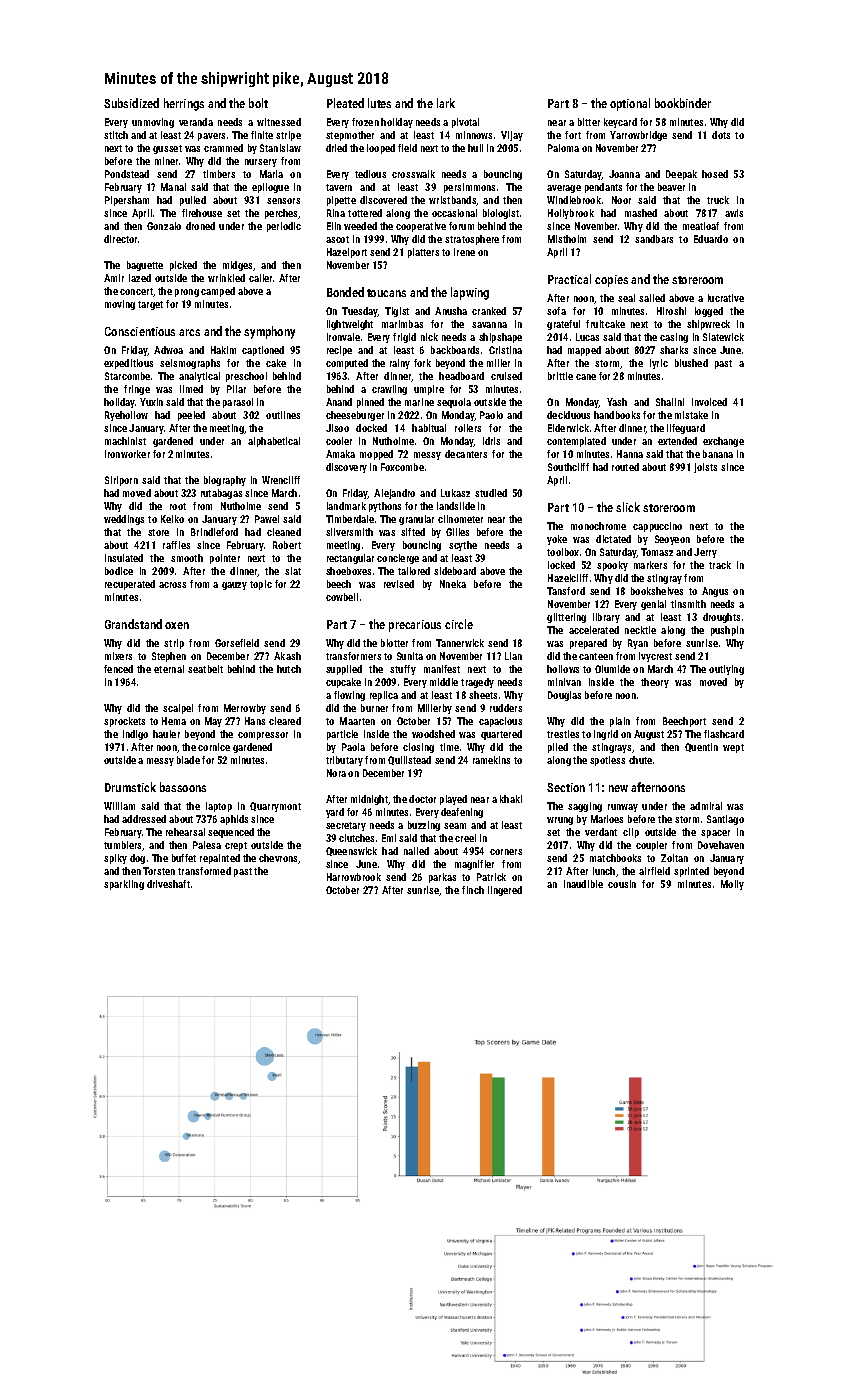  I want to click on Molly, so click(732, 885).
